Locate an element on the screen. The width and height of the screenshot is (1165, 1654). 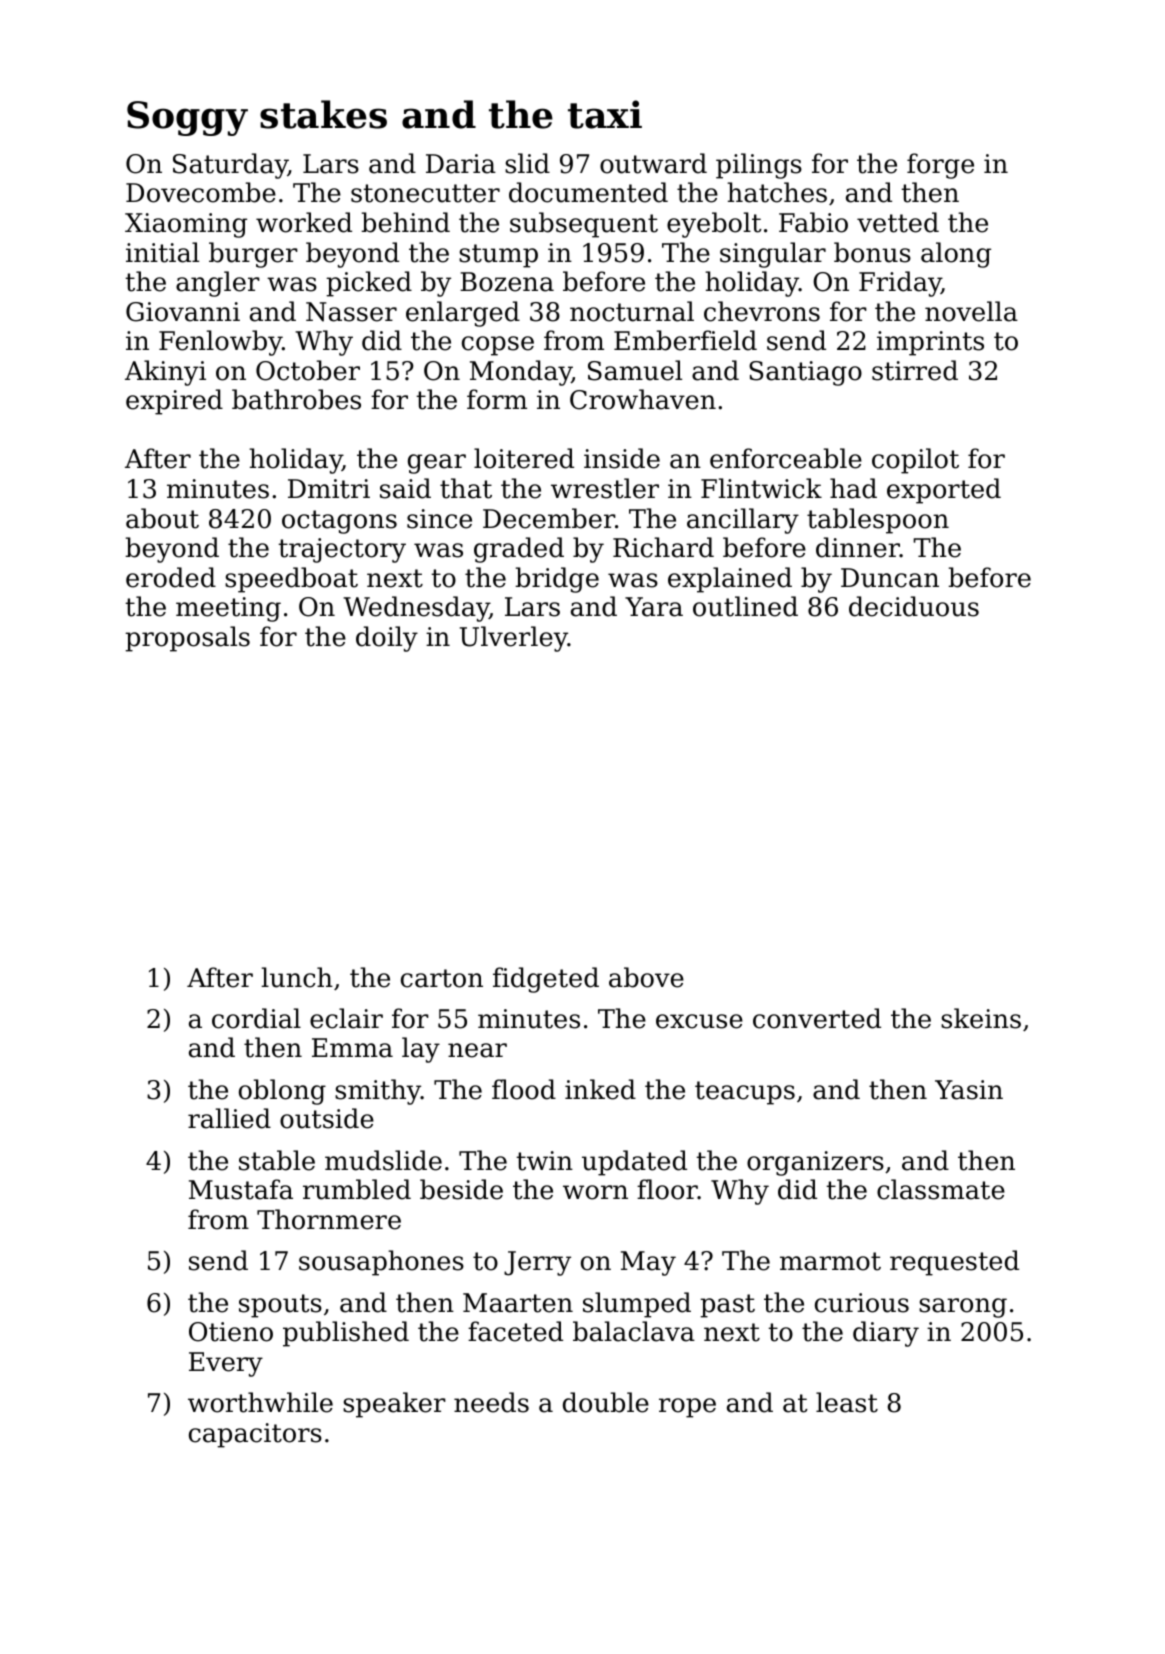
worked is located at coordinates (304, 222).
